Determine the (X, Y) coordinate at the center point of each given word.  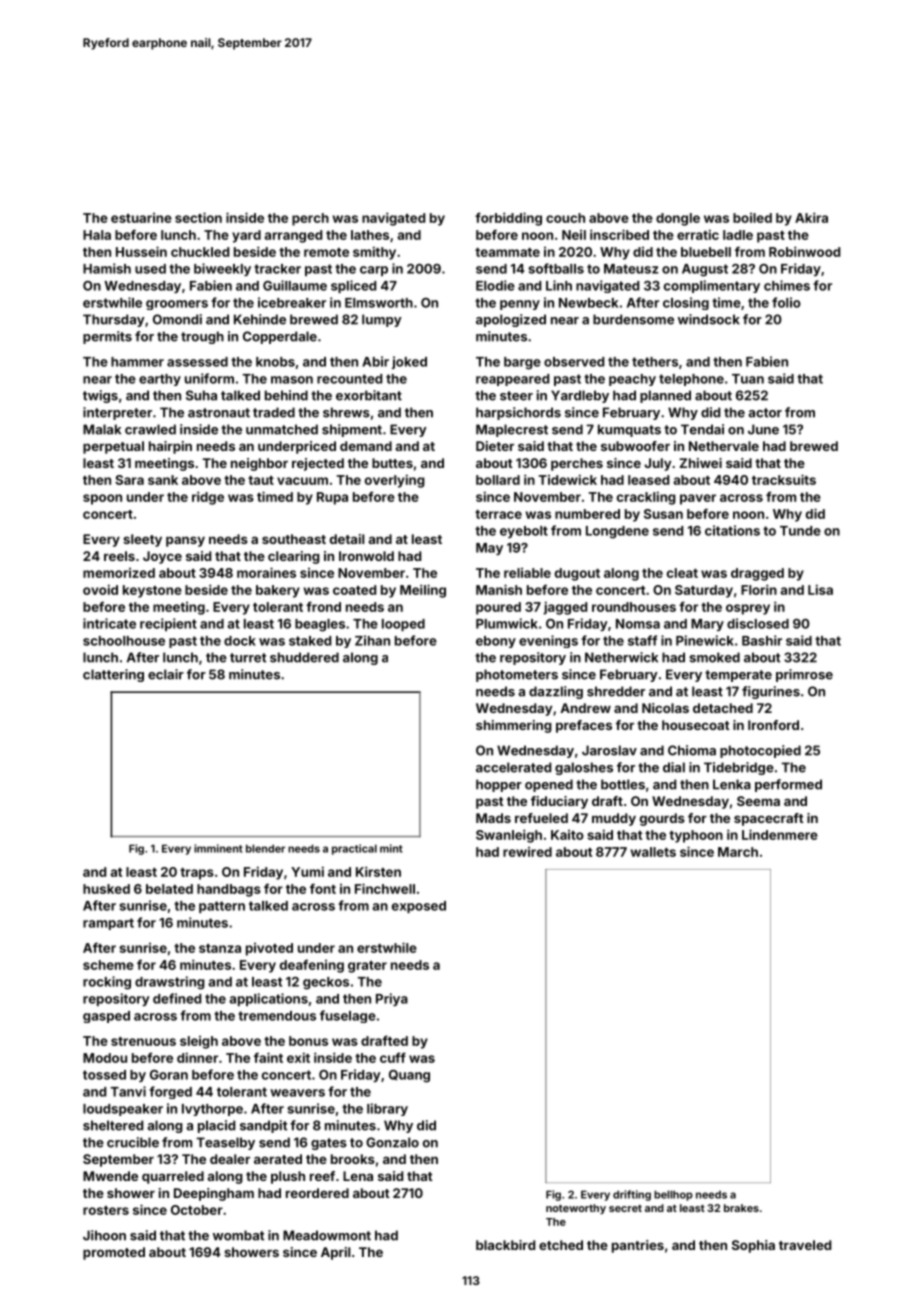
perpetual (113, 447)
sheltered (113, 1125)
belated (169, 889)
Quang (409, 1076)
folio (786, 302)
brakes (741, 1208)
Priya (392, 999)
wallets (653, 852)
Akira (811, 217)
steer (516, 396)
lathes (370, 235)
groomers (177, 305)
